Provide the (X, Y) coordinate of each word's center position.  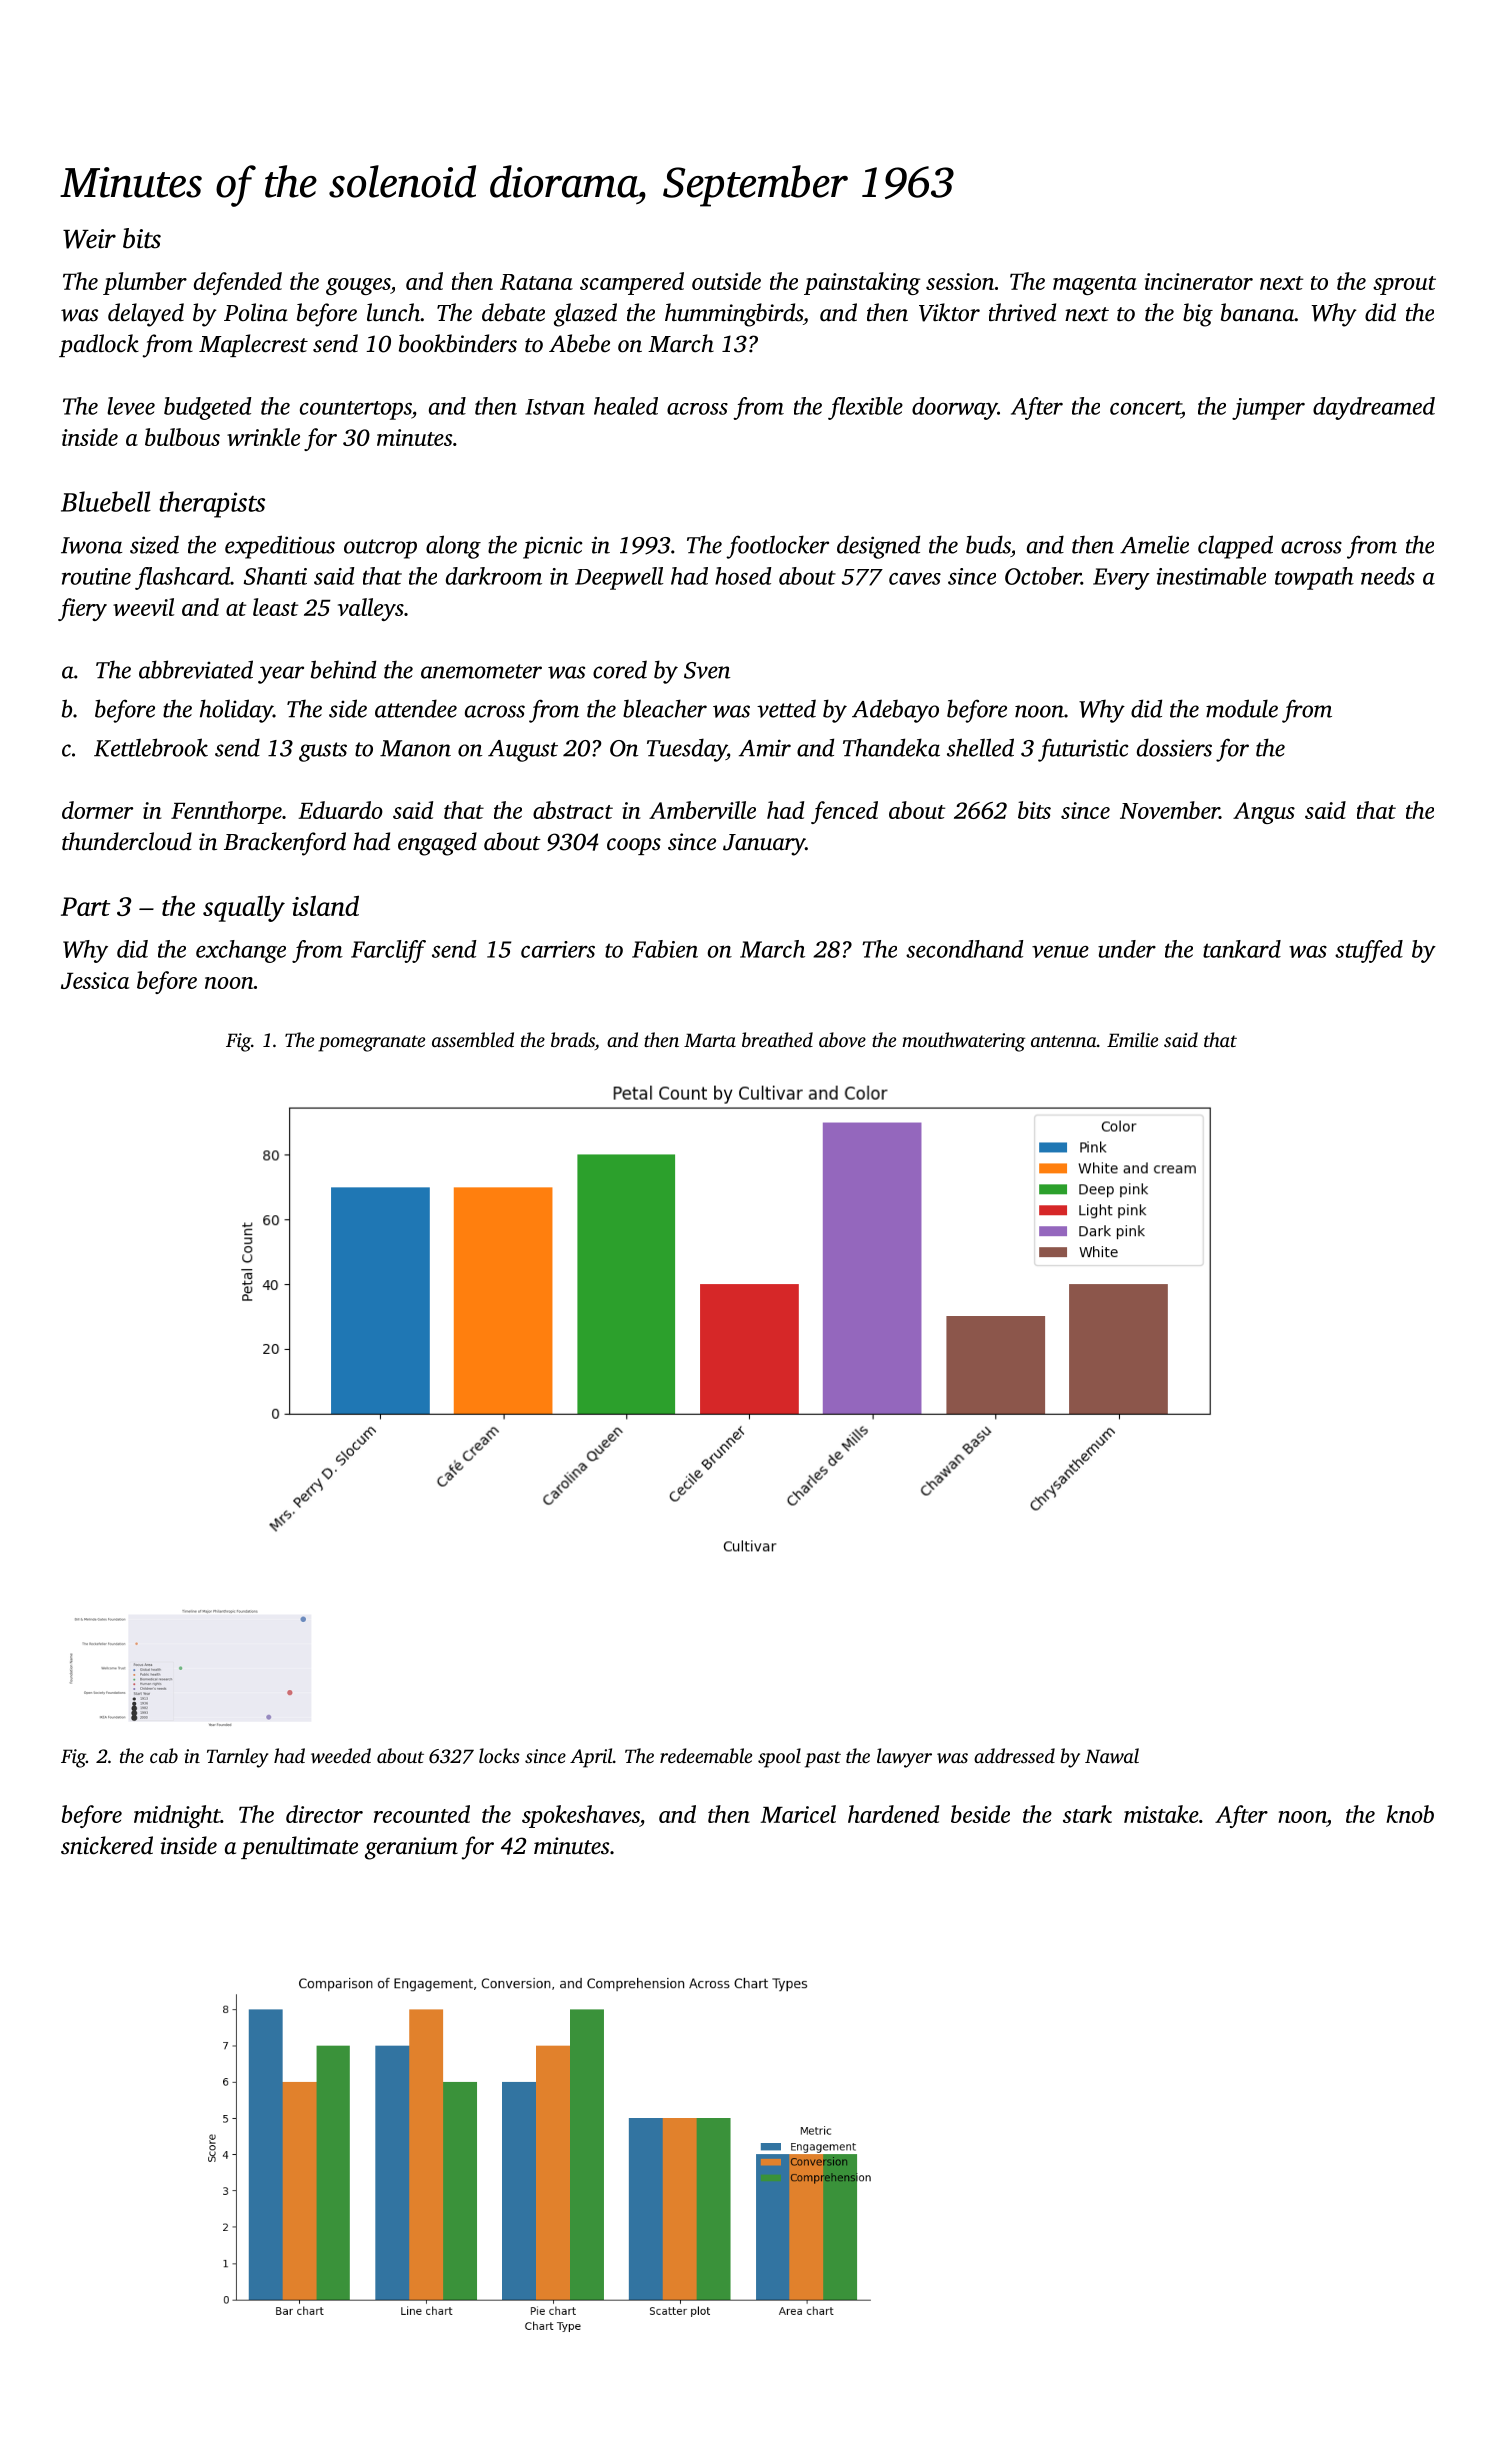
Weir (89, 239)
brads (573, 1039)
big (1198, 315)
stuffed (1369, 951)
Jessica (95, 980)
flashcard (182, 578)
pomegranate (371, 1043)
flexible (865, 408)
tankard (1242, 949)
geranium (411, 1848)
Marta (710, 1040)
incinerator (1199, 281)
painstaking (862, 283)
